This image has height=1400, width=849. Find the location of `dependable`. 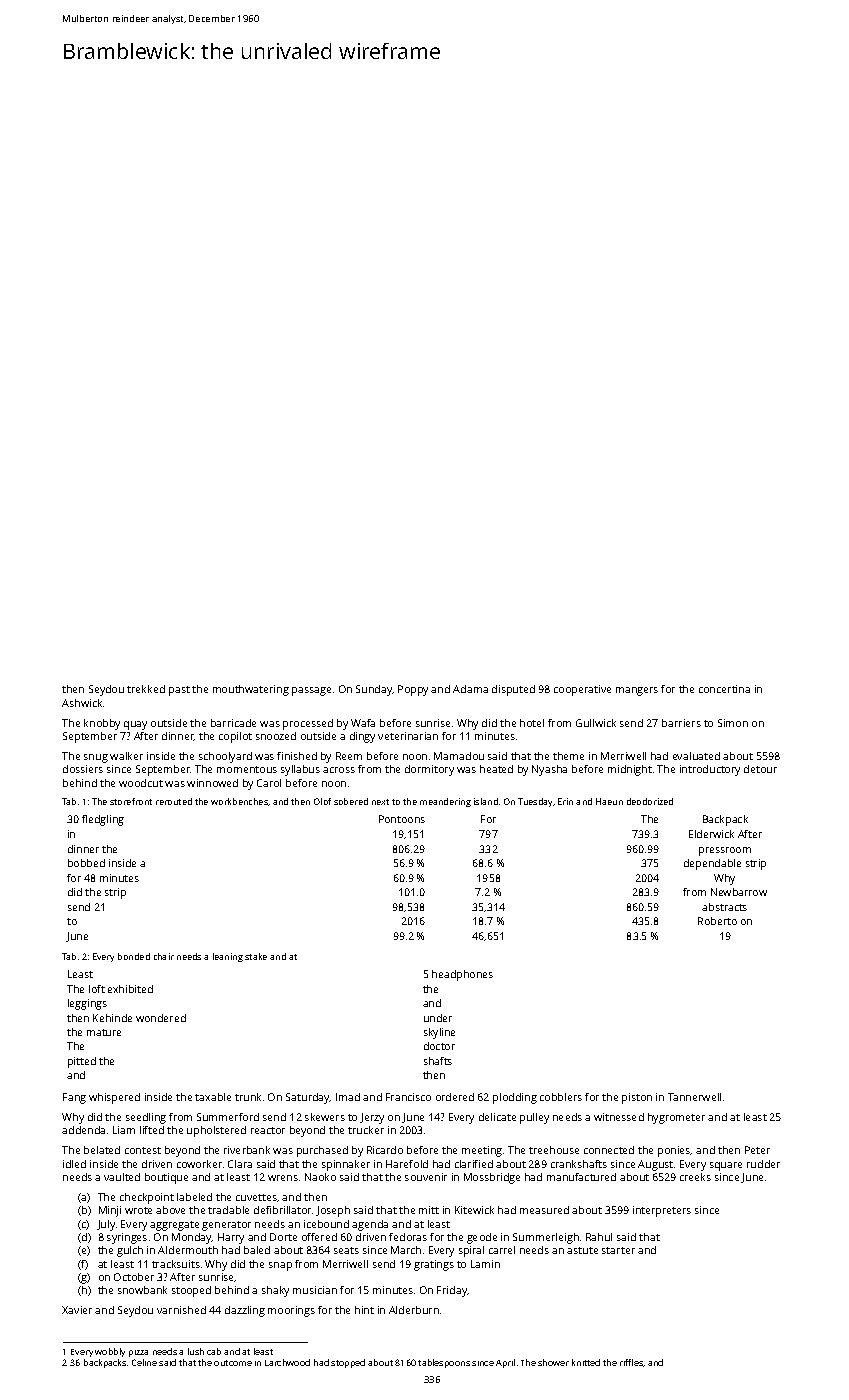

dependable is located at coordinates (712, 864).
